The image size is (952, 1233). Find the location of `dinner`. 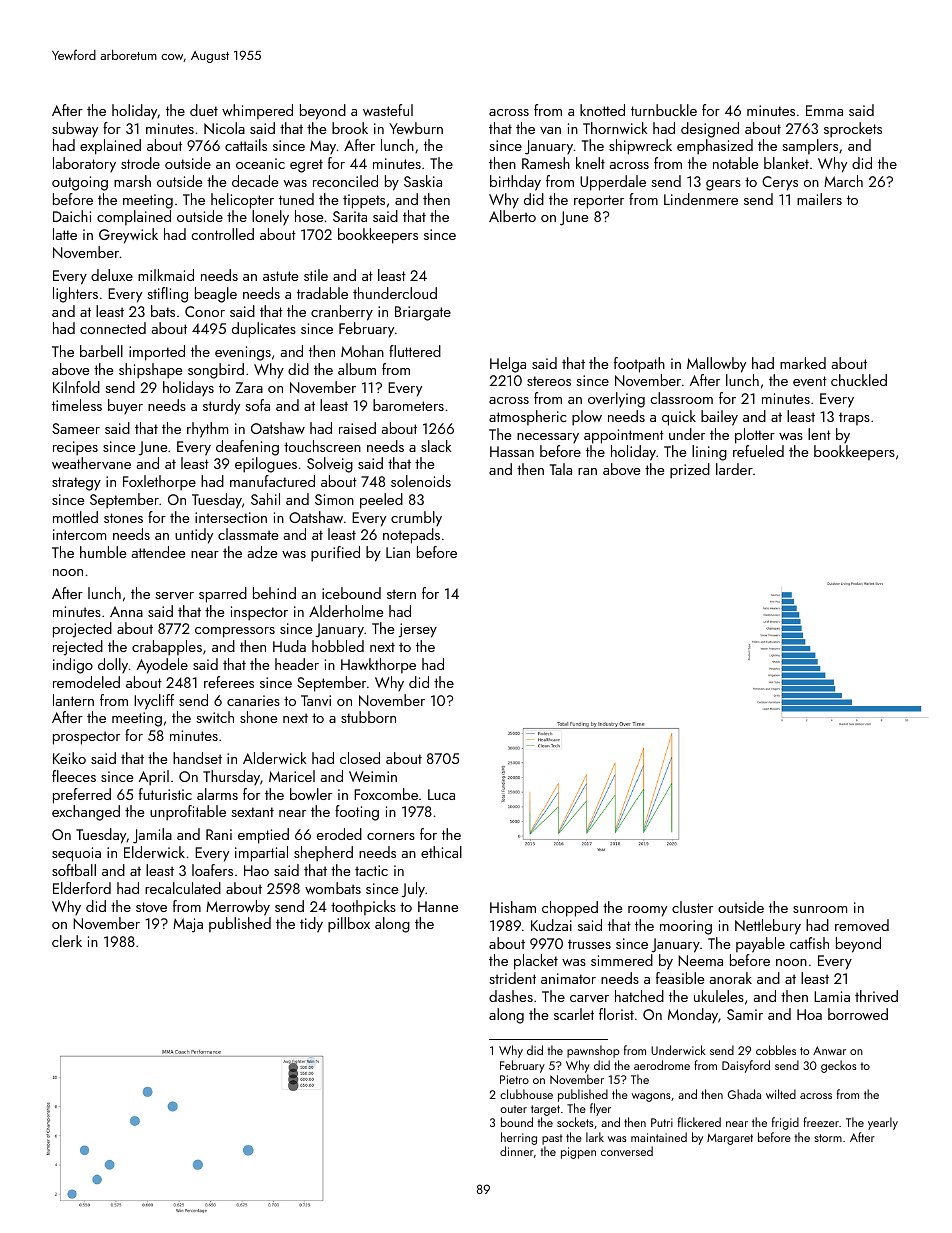

dinner is located at coordinates (517, 1151).
